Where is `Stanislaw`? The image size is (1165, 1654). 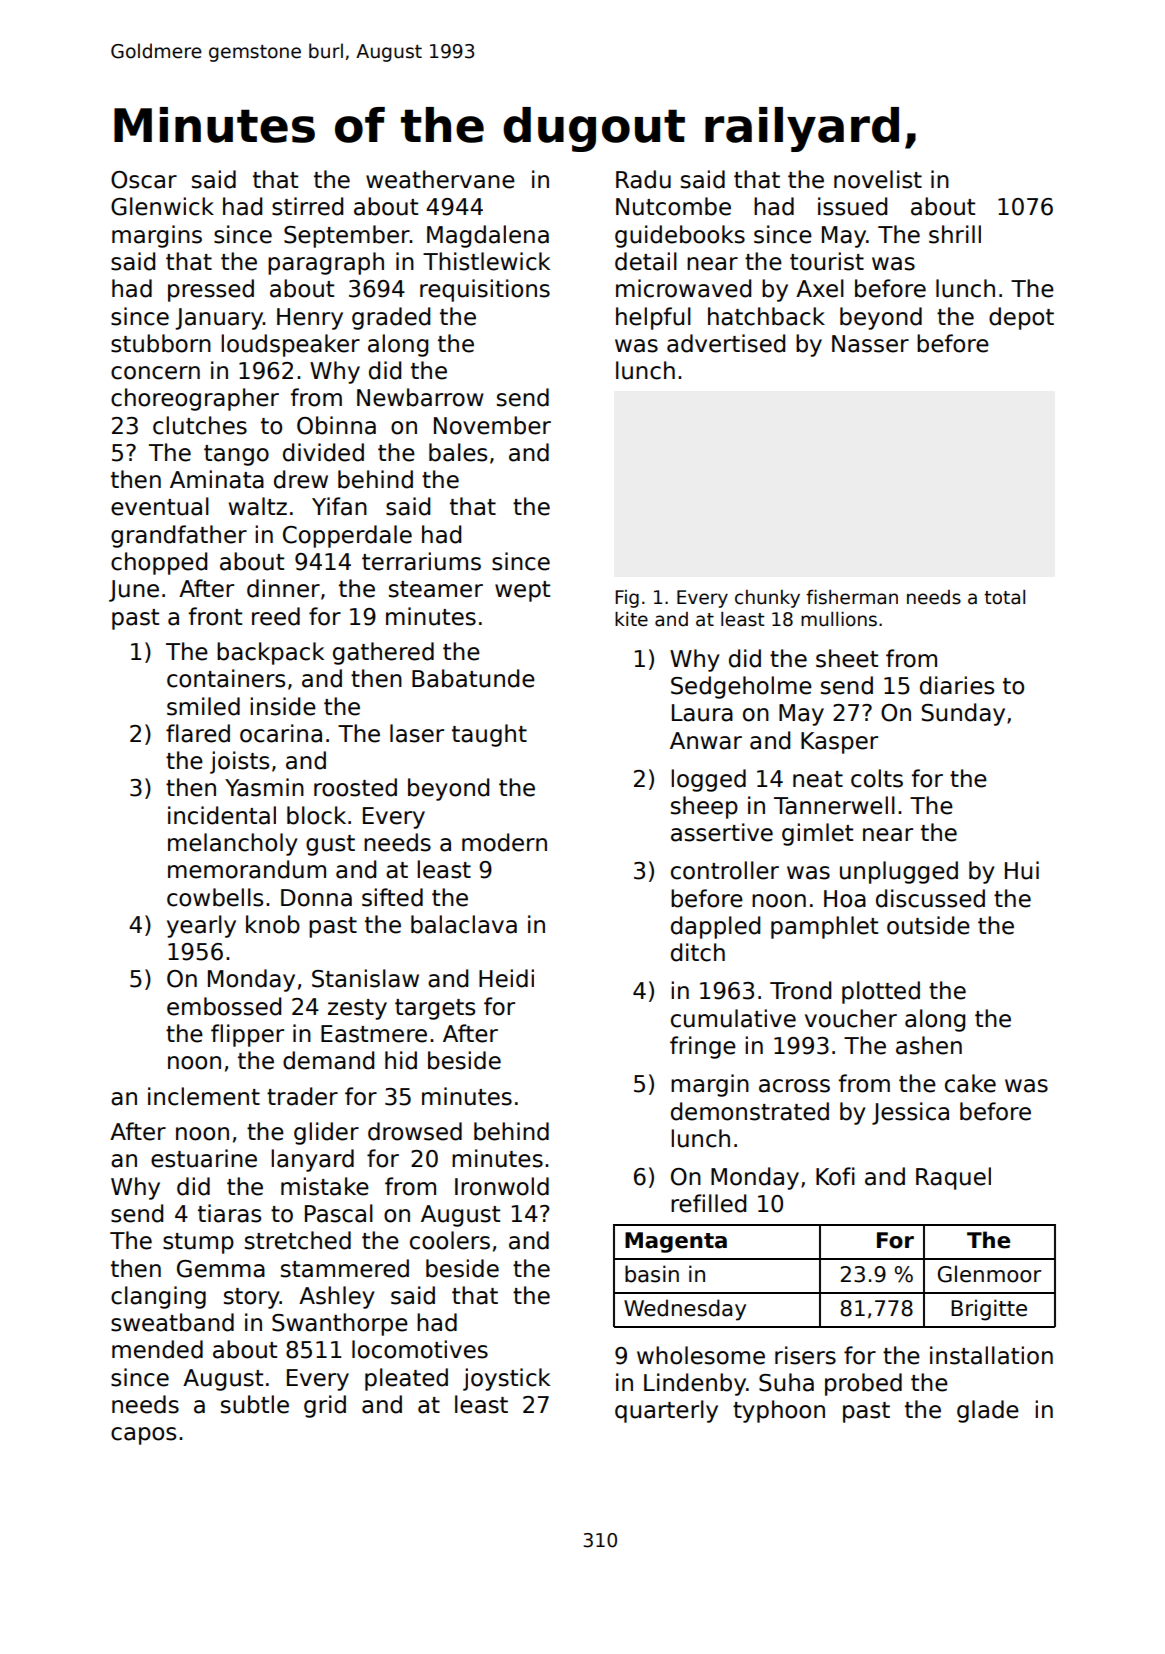
Stanislaw is located at coordinates (365, 978).
